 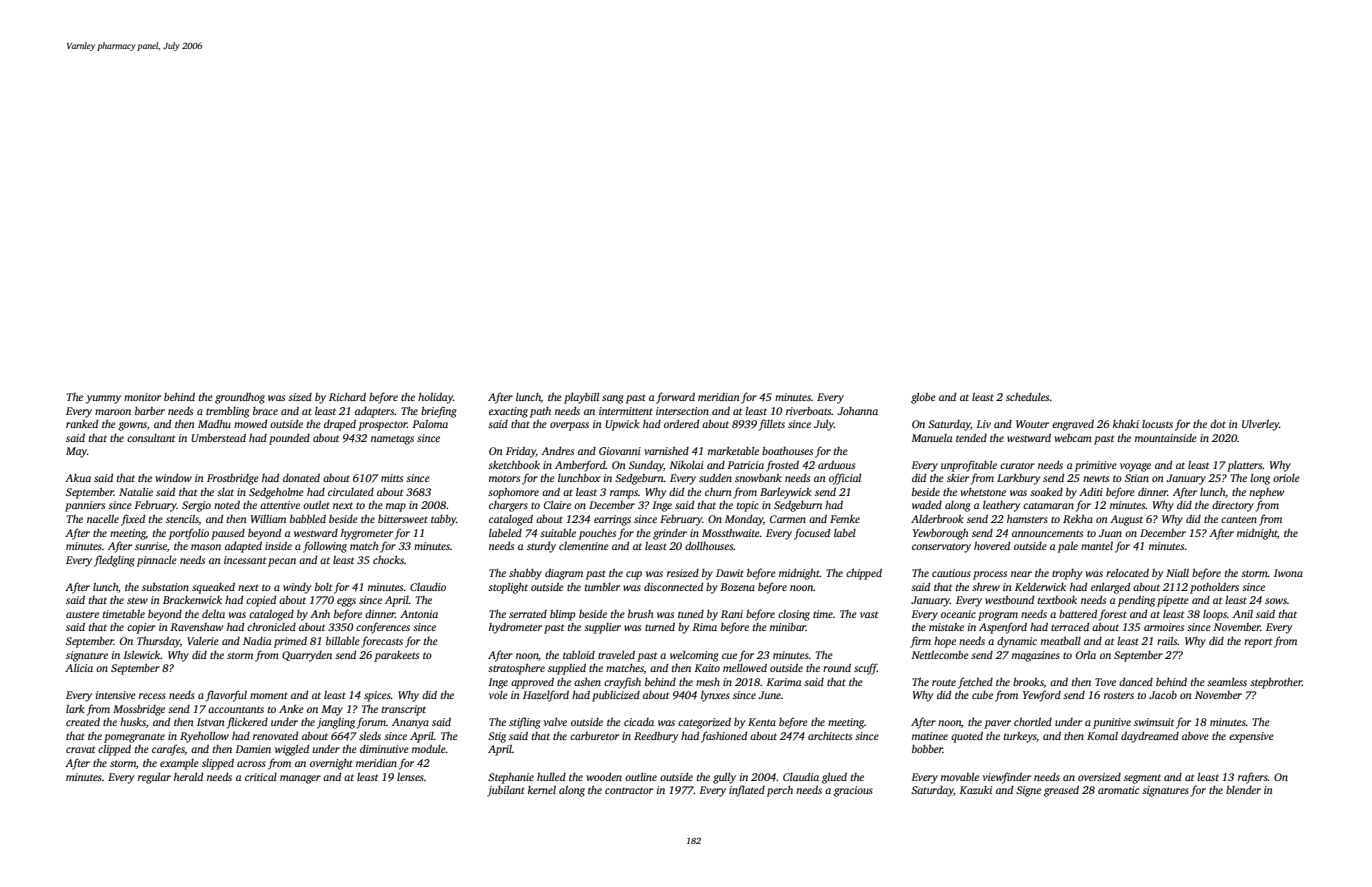 I want to click on sudden, so click(x=715, y=477).
